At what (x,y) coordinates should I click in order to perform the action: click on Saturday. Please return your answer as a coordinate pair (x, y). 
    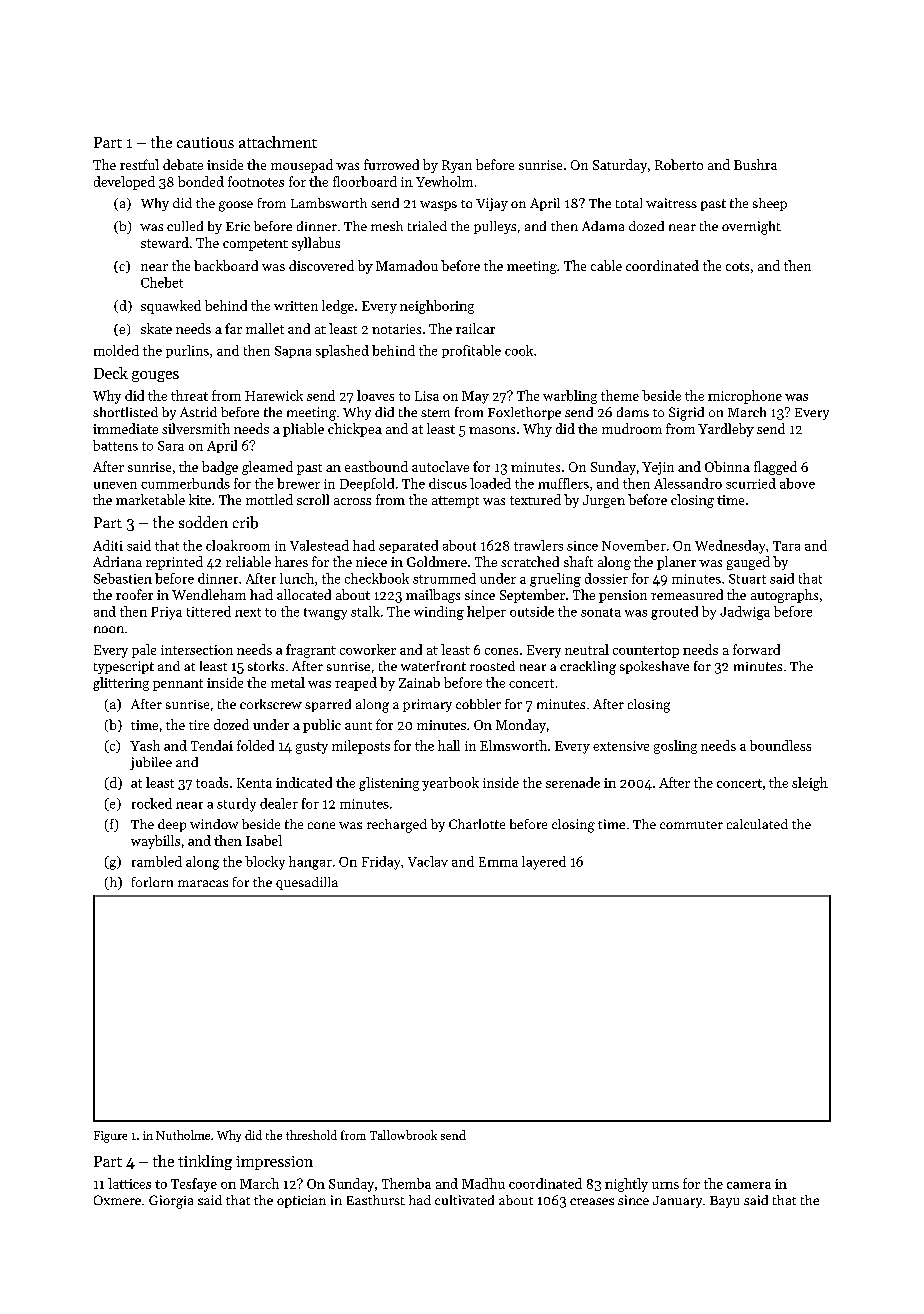
    Looking at the image, I should click on (620, 166).
